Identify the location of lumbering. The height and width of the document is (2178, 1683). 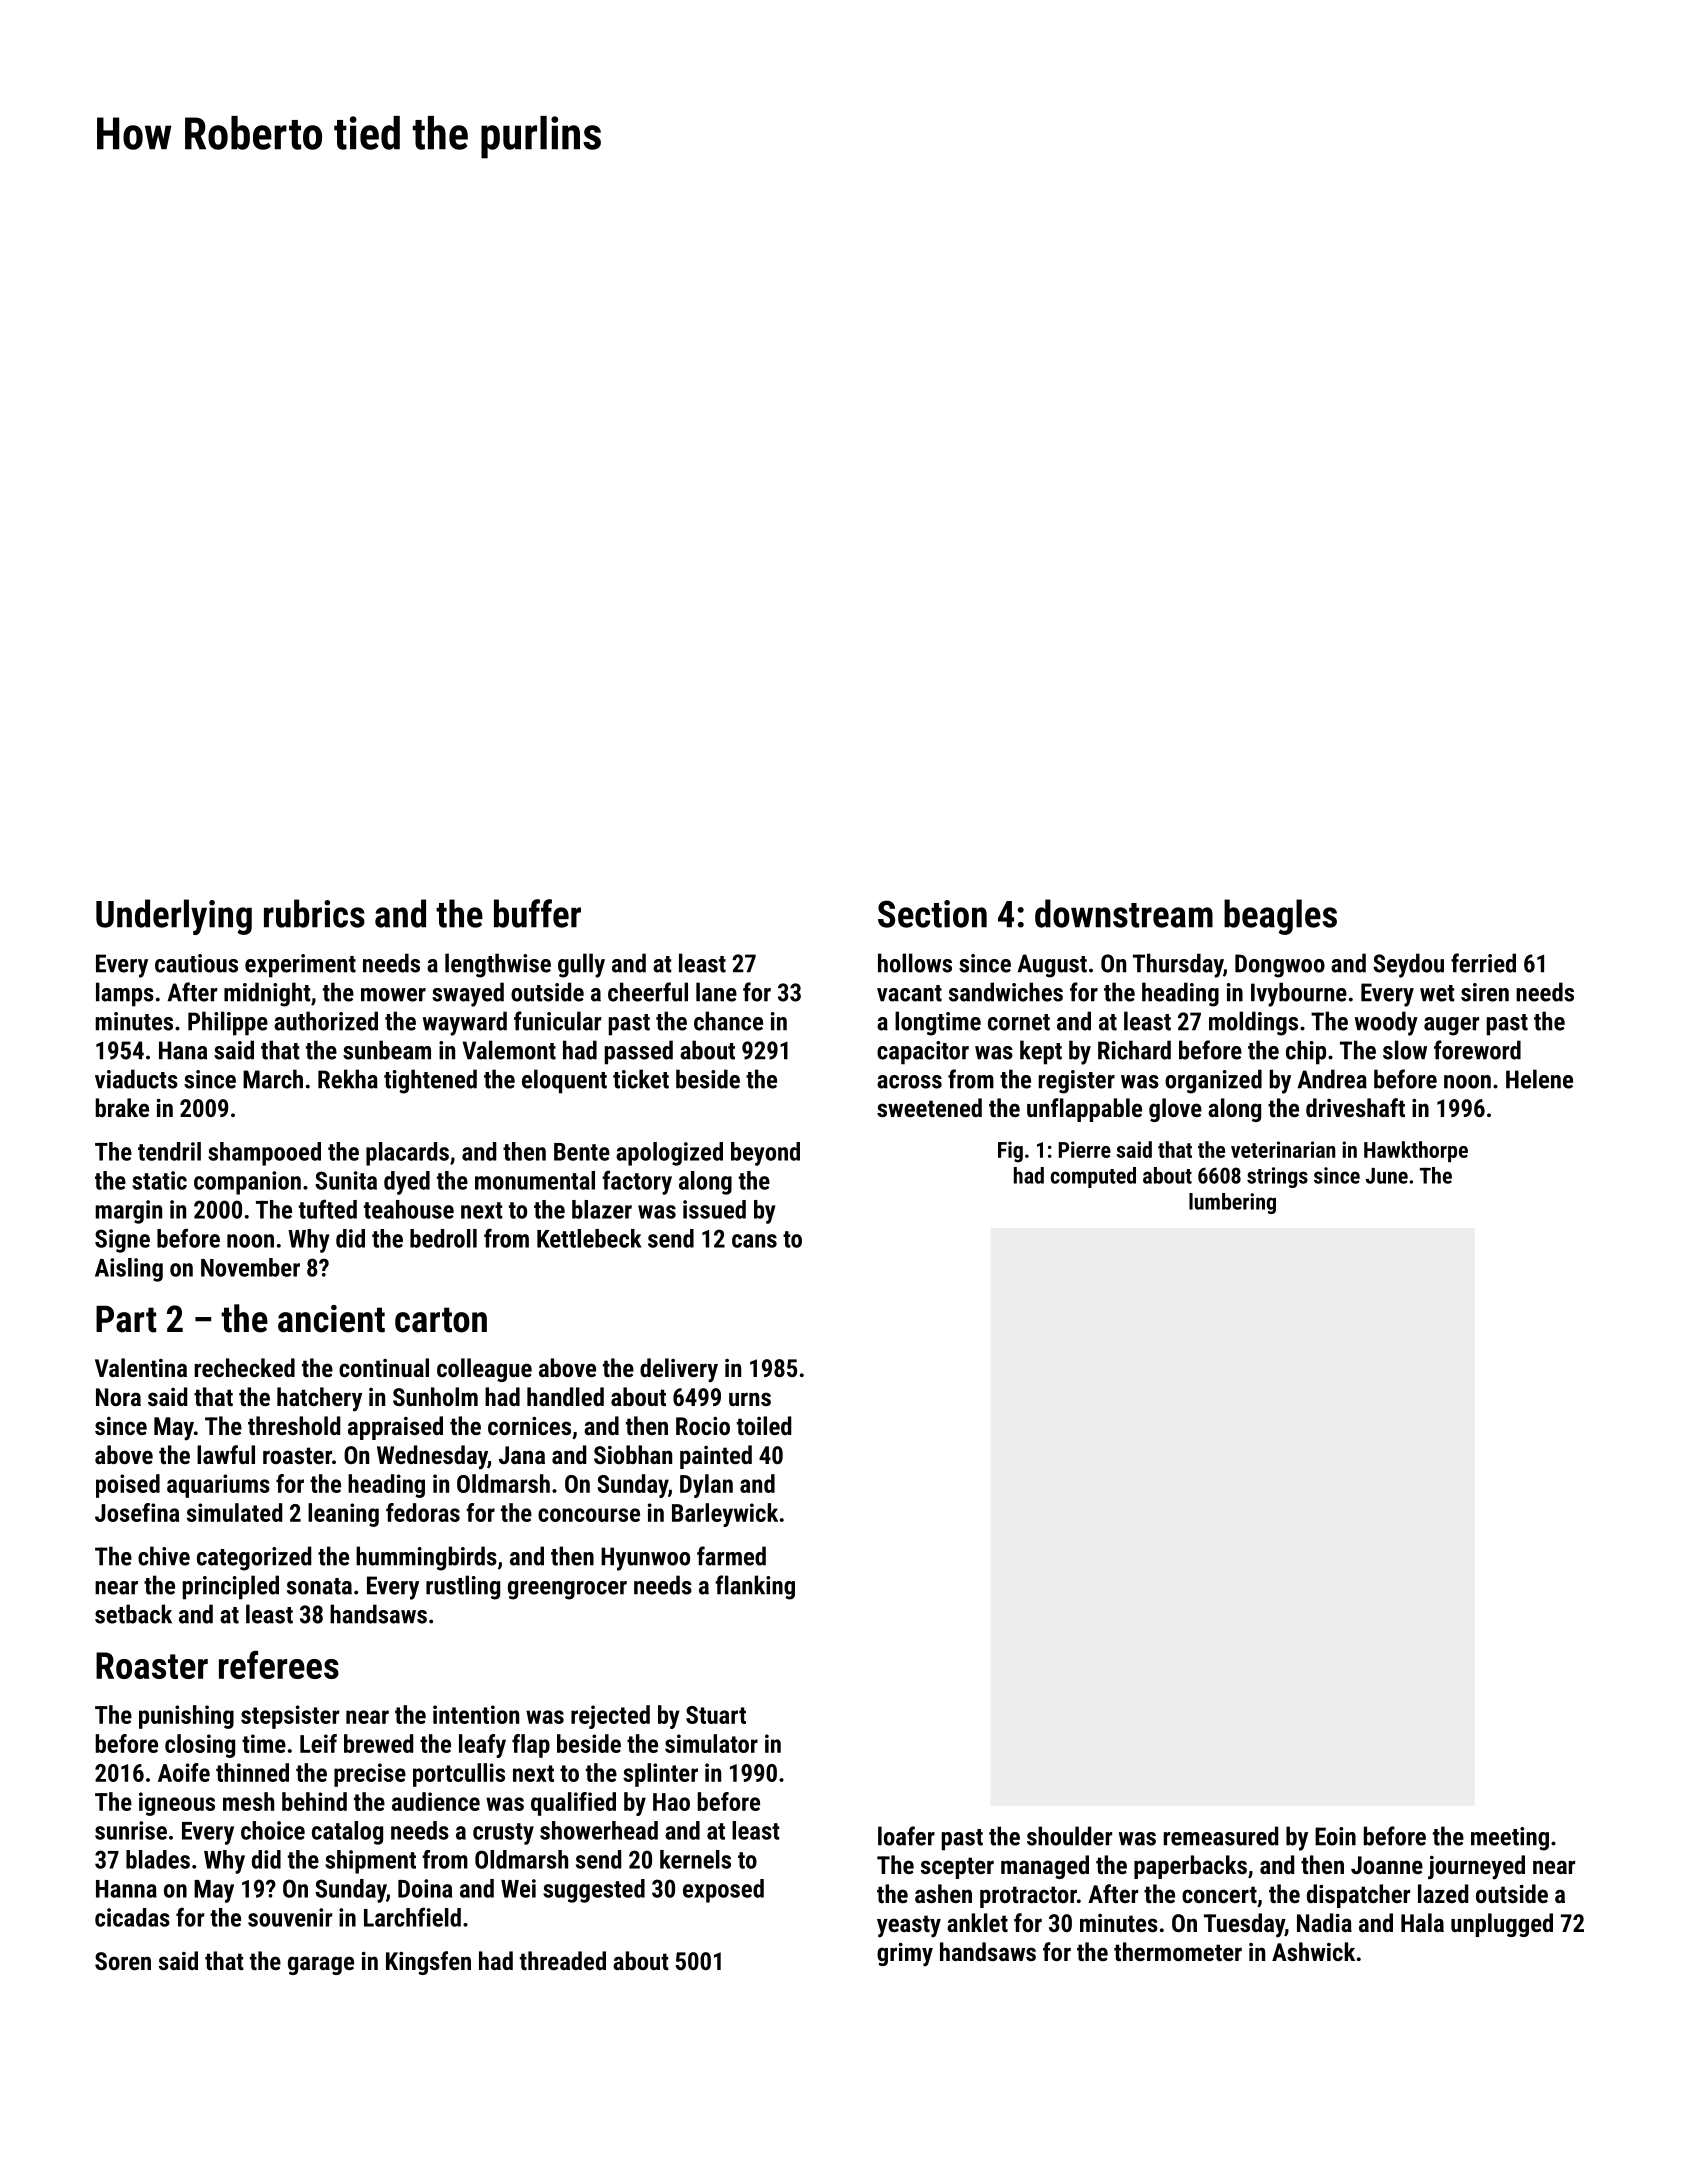
(1232, 1203).
